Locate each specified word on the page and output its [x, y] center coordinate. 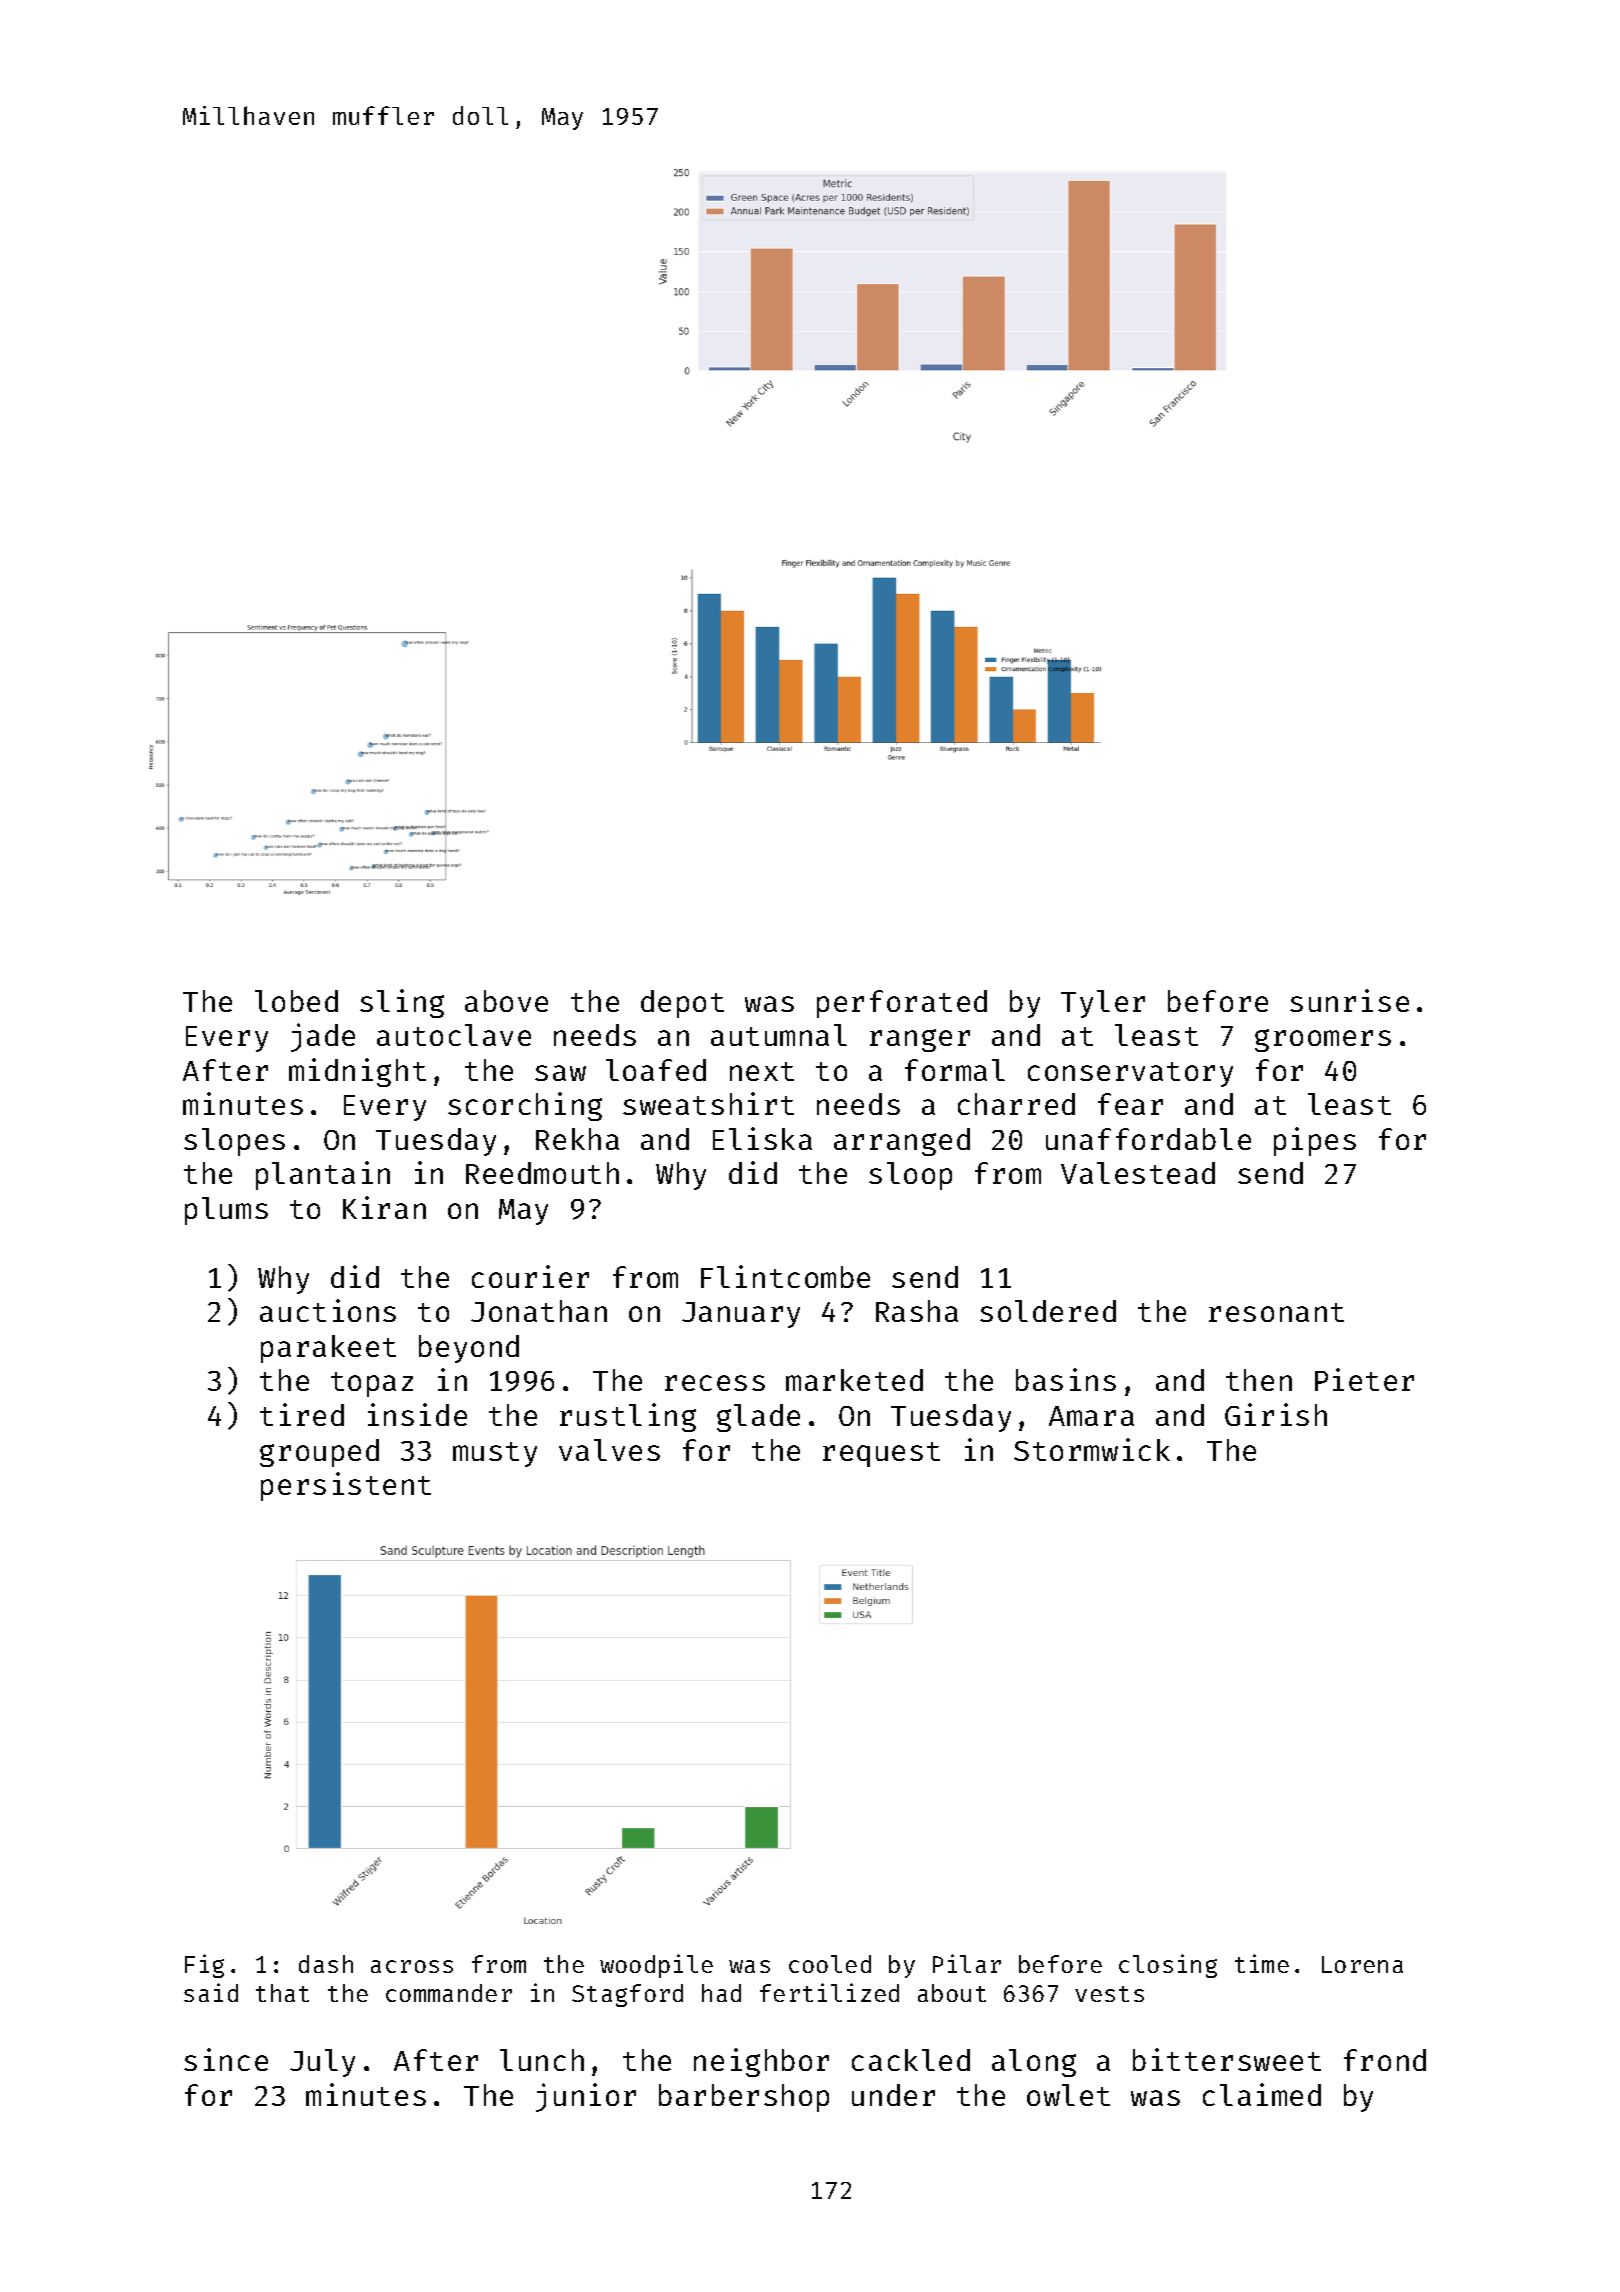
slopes [234, 1142]
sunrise [1349, 1000]
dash [326, 1964]
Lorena [1362, 1964]
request [881, 1454]
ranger [920, 1040]
